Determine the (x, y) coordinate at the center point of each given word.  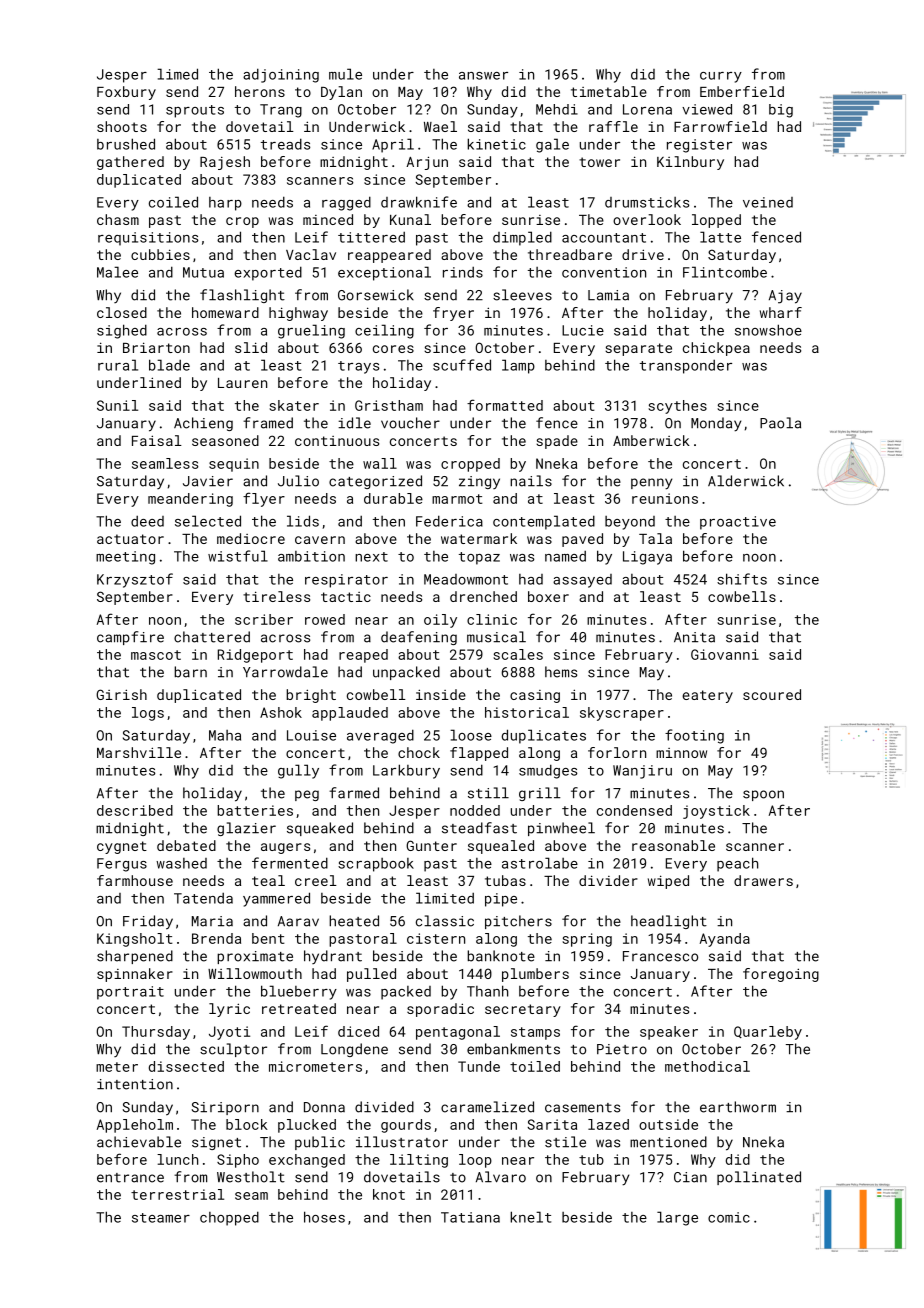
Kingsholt (135, 940)
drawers (763, 880)
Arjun (427, 163)
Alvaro (501, 1177)
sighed (122, 331)
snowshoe (768, 330)
